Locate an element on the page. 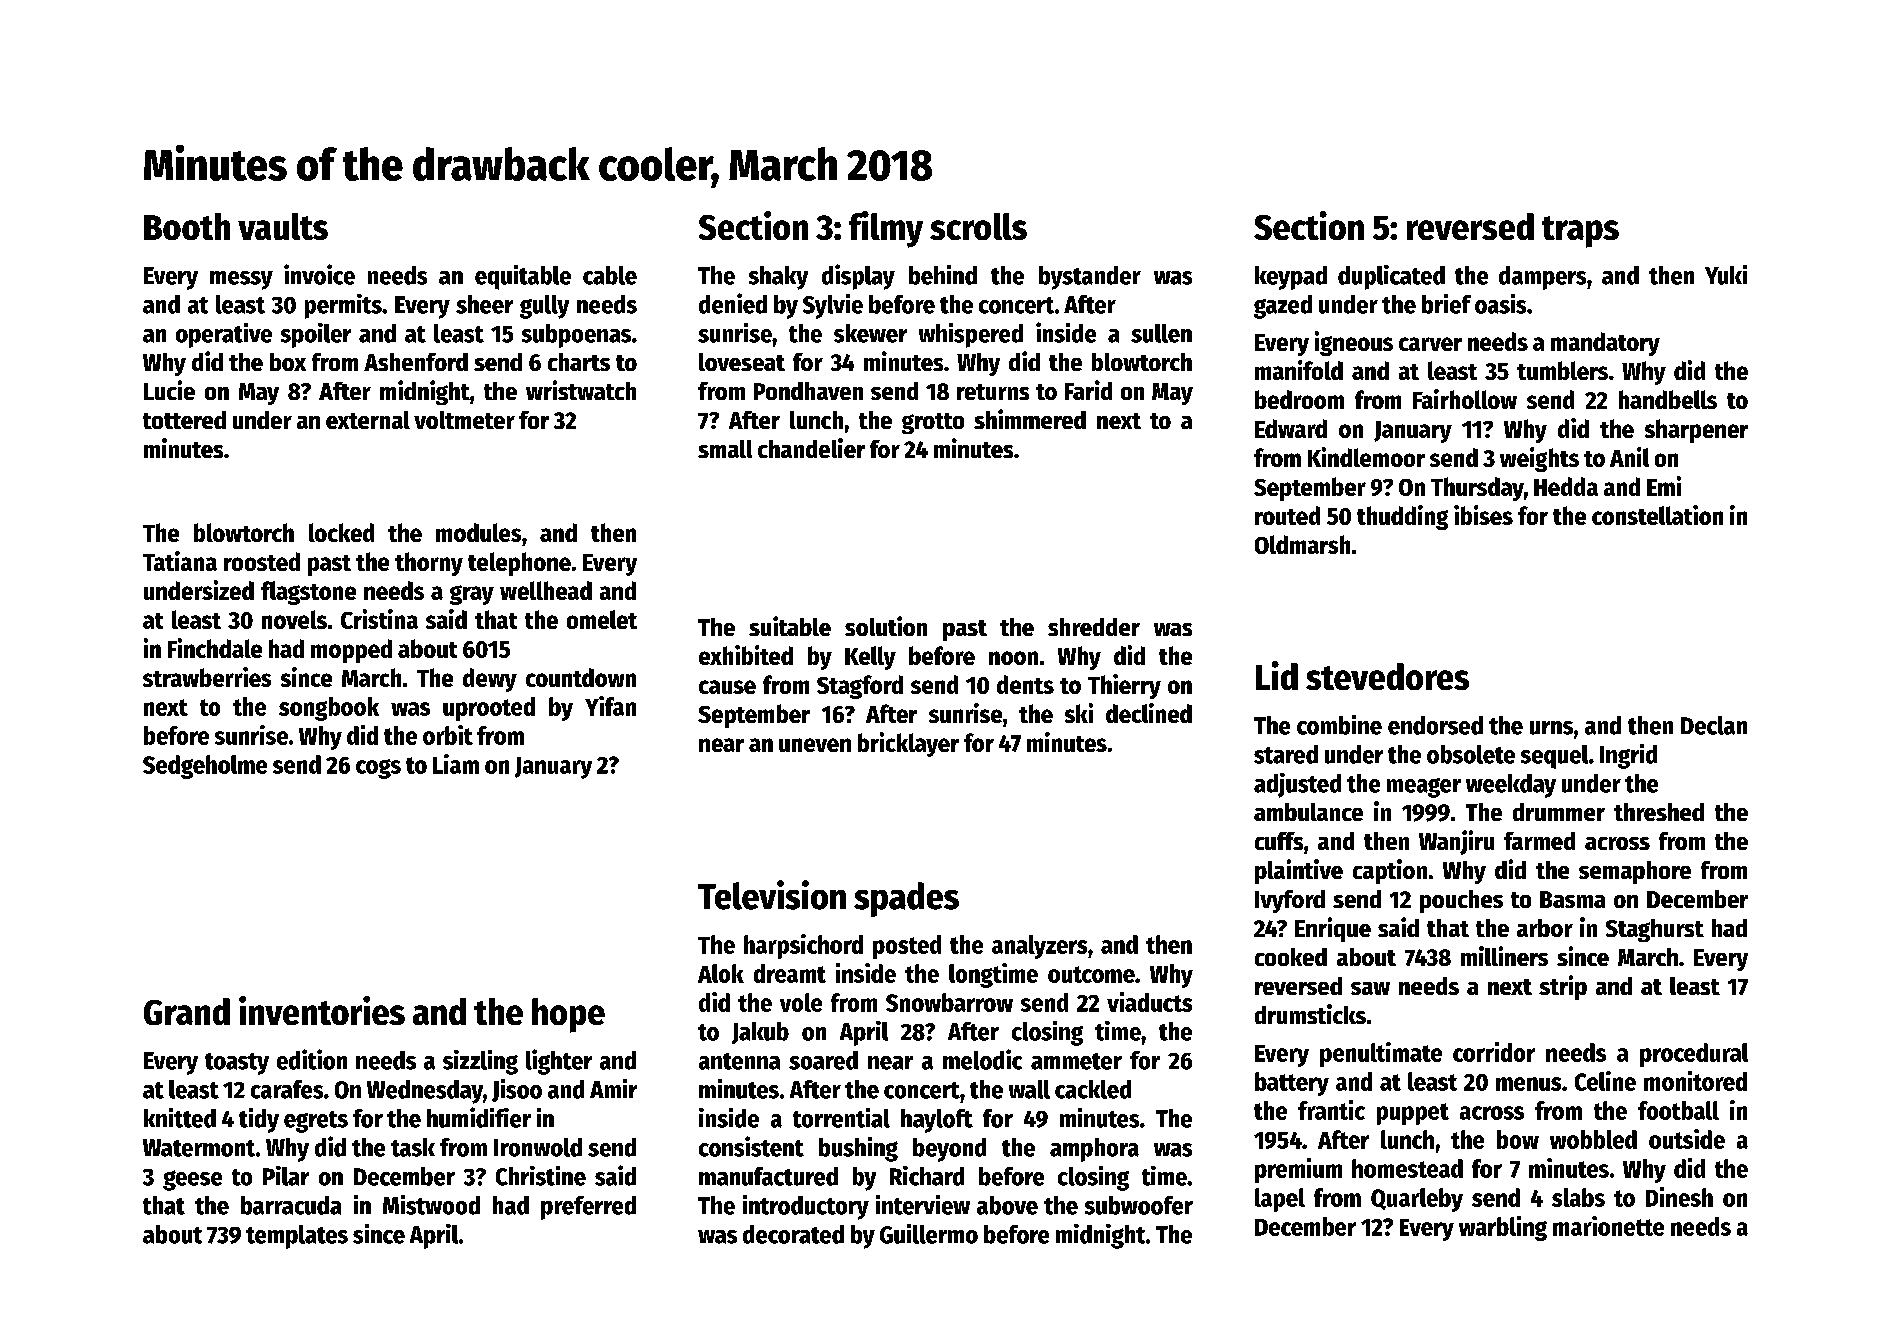 The width and height of the image is (1891, 1337). shredder is located at coordinates (1094, 627).
